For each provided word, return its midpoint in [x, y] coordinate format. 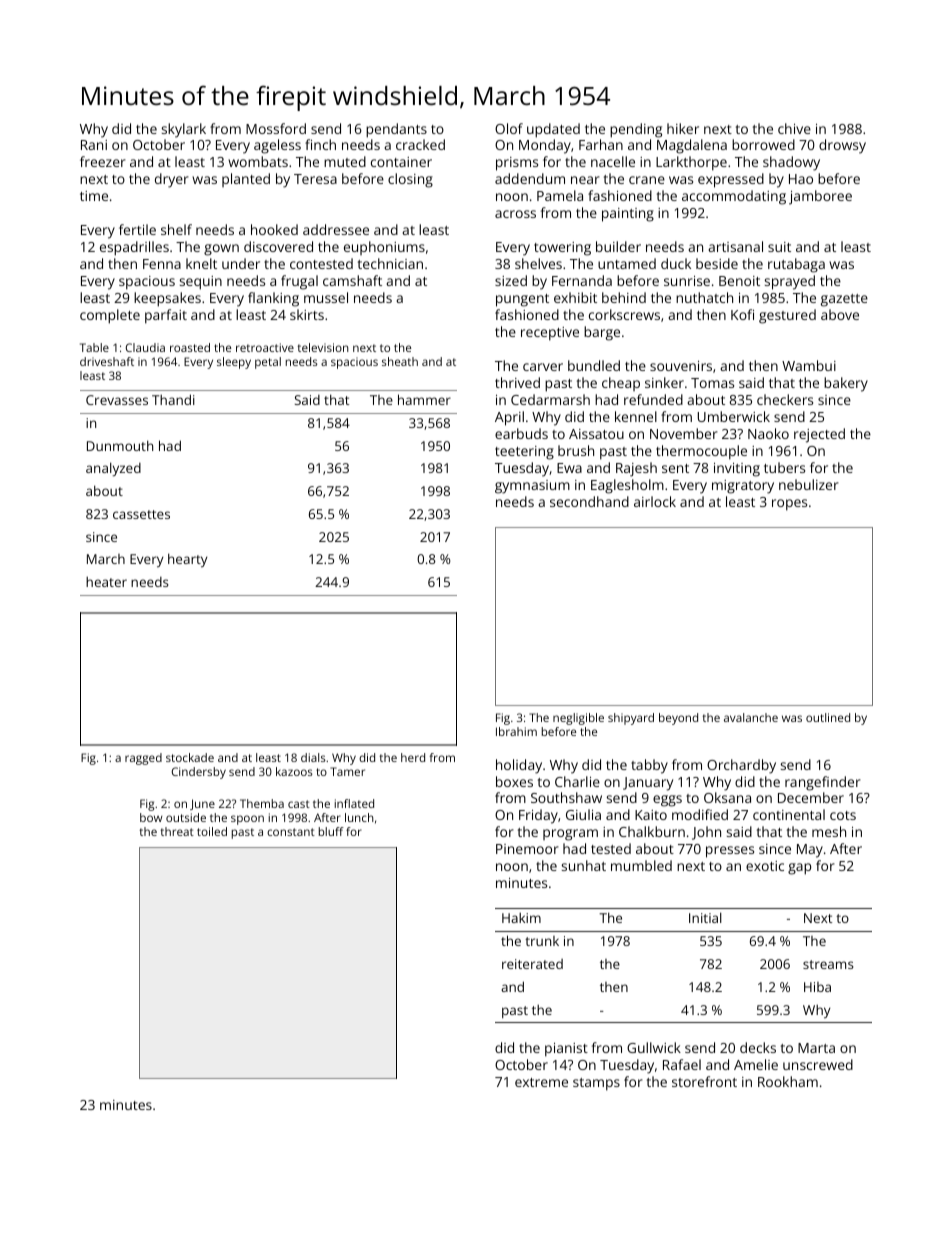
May [810, 851]
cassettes [141, 514]
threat [177, 831]
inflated [354, 803]
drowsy [842, 146]
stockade [190, 757]
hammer [424, 399]
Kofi [742, 314]
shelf [176, 229]
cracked [420, 144]
